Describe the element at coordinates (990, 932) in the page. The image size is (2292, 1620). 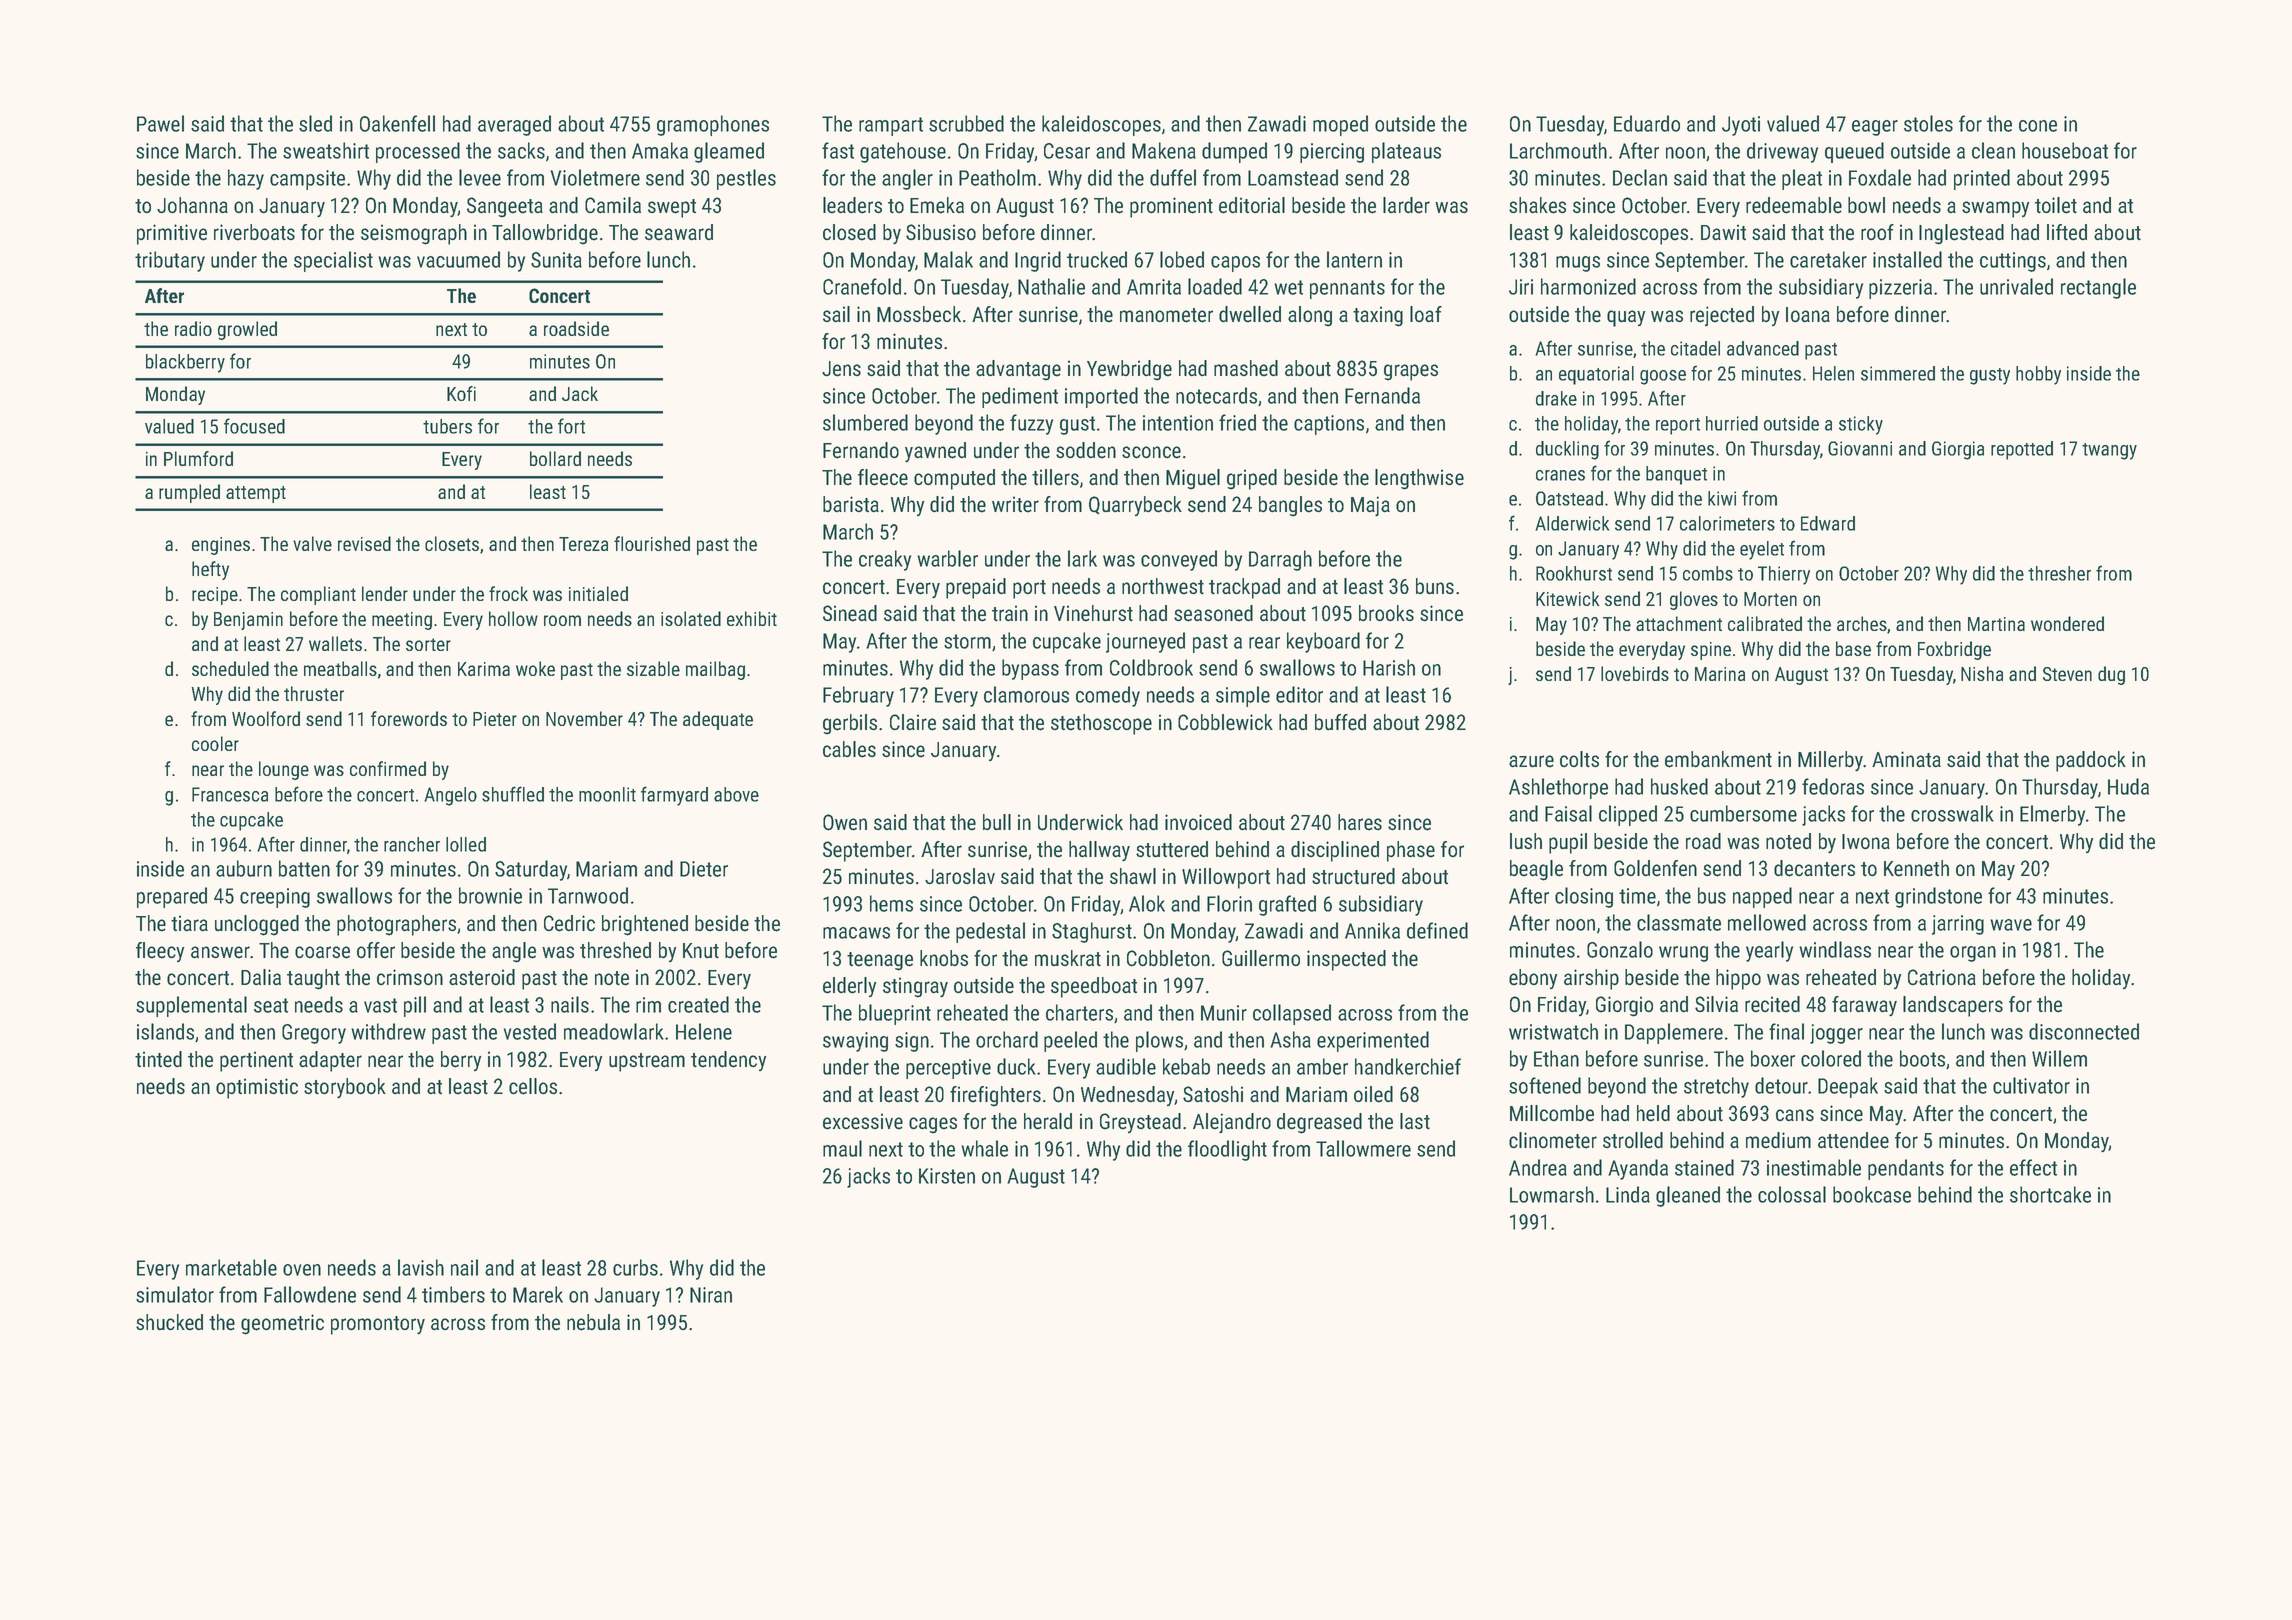
I see `pedestal` at that location.
